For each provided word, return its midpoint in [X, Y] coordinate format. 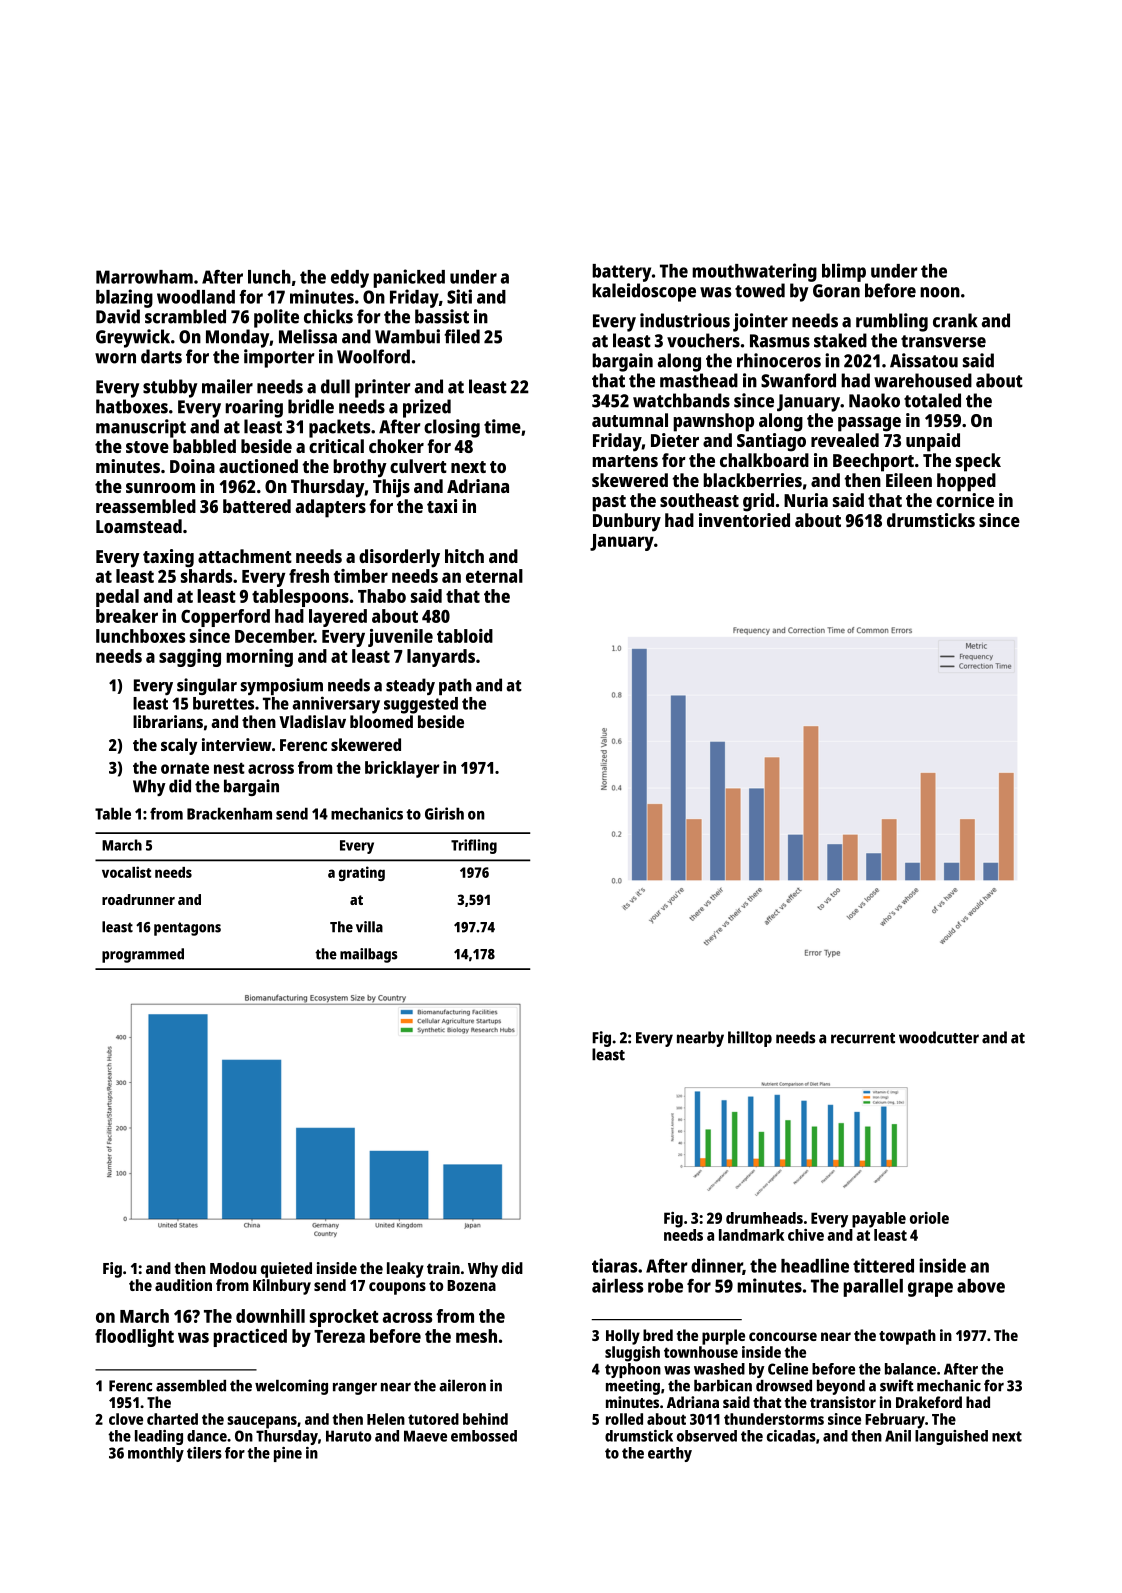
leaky [405, 1270]
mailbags [369, 955]
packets [339, 428]
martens [625, 461]
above [981, 1286]
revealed [845, 440]
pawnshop [713, 422]
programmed [143, 955]
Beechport [873, 462]
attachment [245, 556]
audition [183, 1285]
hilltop [750, 1039]
